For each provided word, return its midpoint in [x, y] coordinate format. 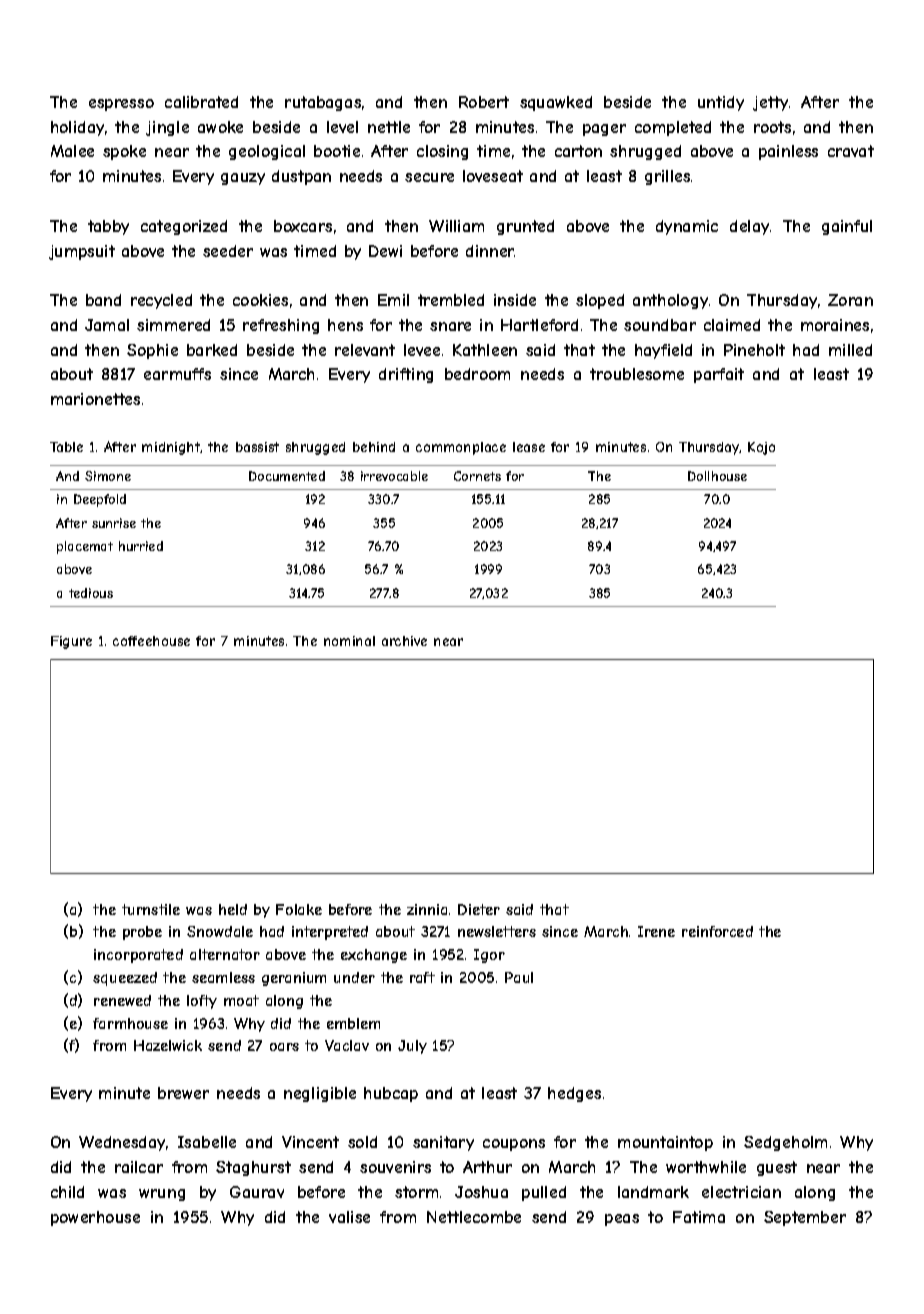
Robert [484, 102]
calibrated [201, 102]
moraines [835, 325]
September [805, 1218]
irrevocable [394, 476]
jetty [770, 103]
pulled [544, 1193]
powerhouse [95, 1218]
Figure [71, 642]
